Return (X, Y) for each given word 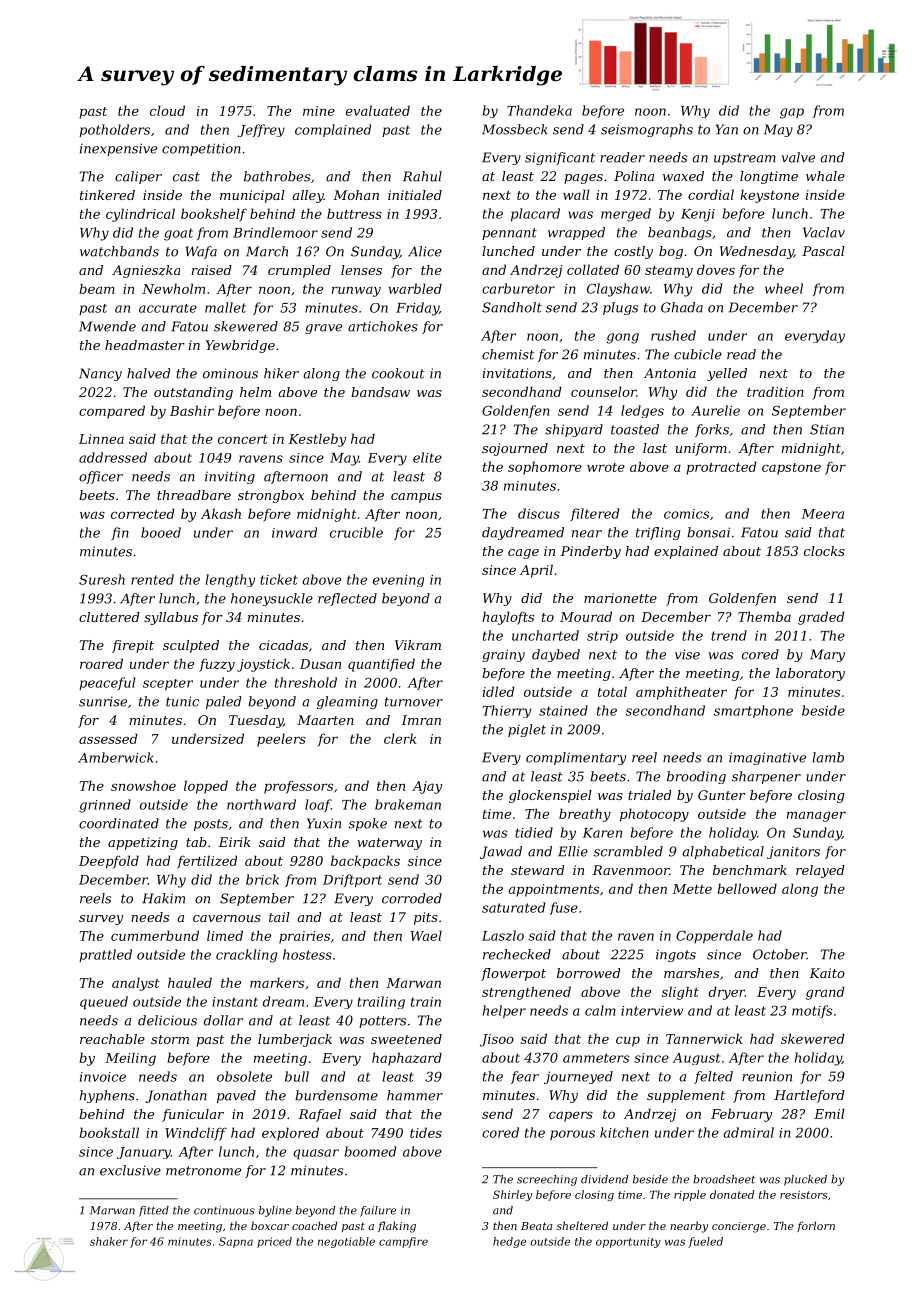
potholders (114, 130)
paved (236, 1096)
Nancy (100, 374)
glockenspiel (550, 796)
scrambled (628, 851)
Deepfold (109, 862)
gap (792, 113)
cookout (398, 373)
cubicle (698, 354)
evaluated (378, 110)
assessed (108, 738)
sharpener (766, 777)
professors (298, 787)
